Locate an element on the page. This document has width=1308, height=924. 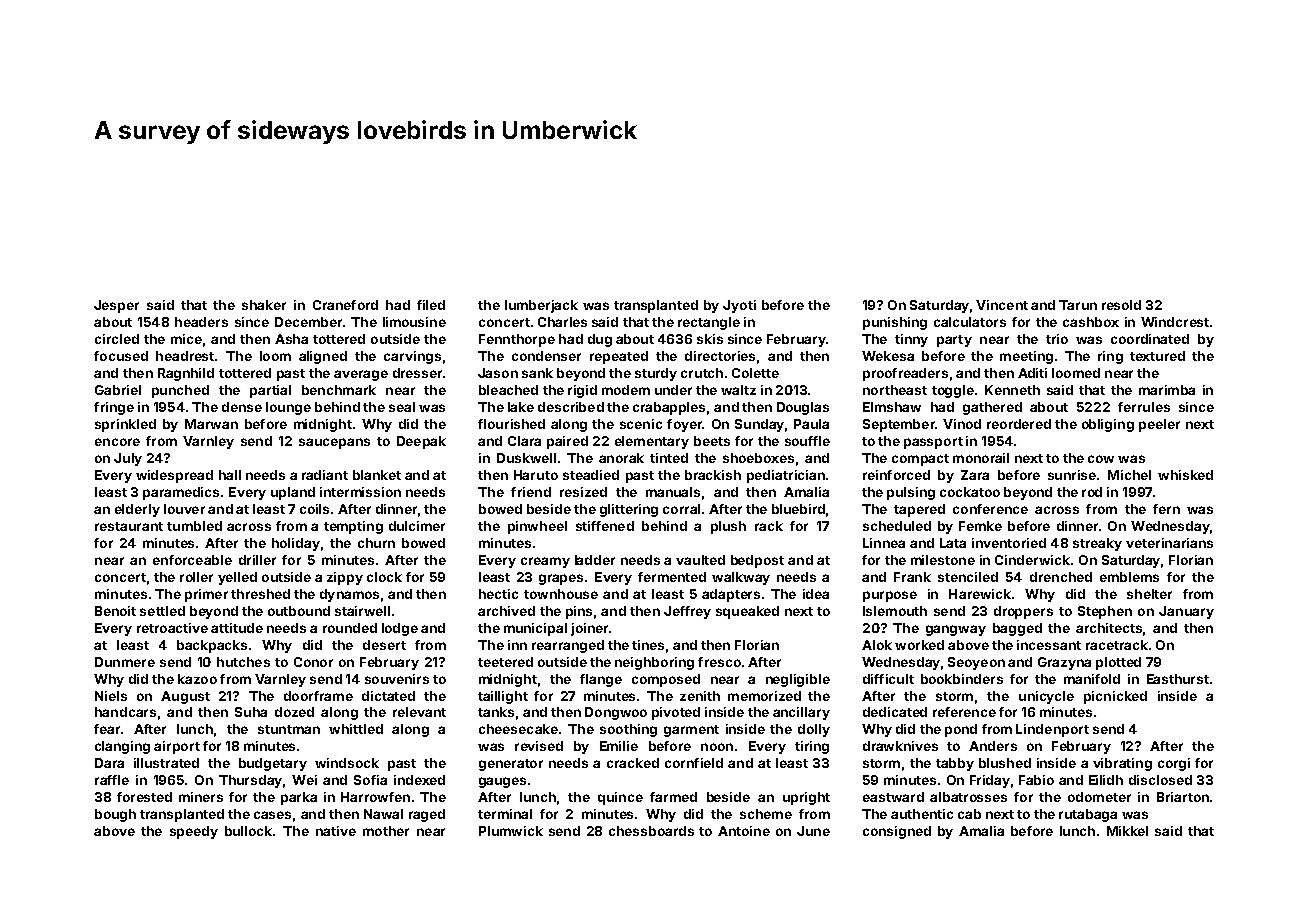
souvenirs is located at coordinates (397, 679).
